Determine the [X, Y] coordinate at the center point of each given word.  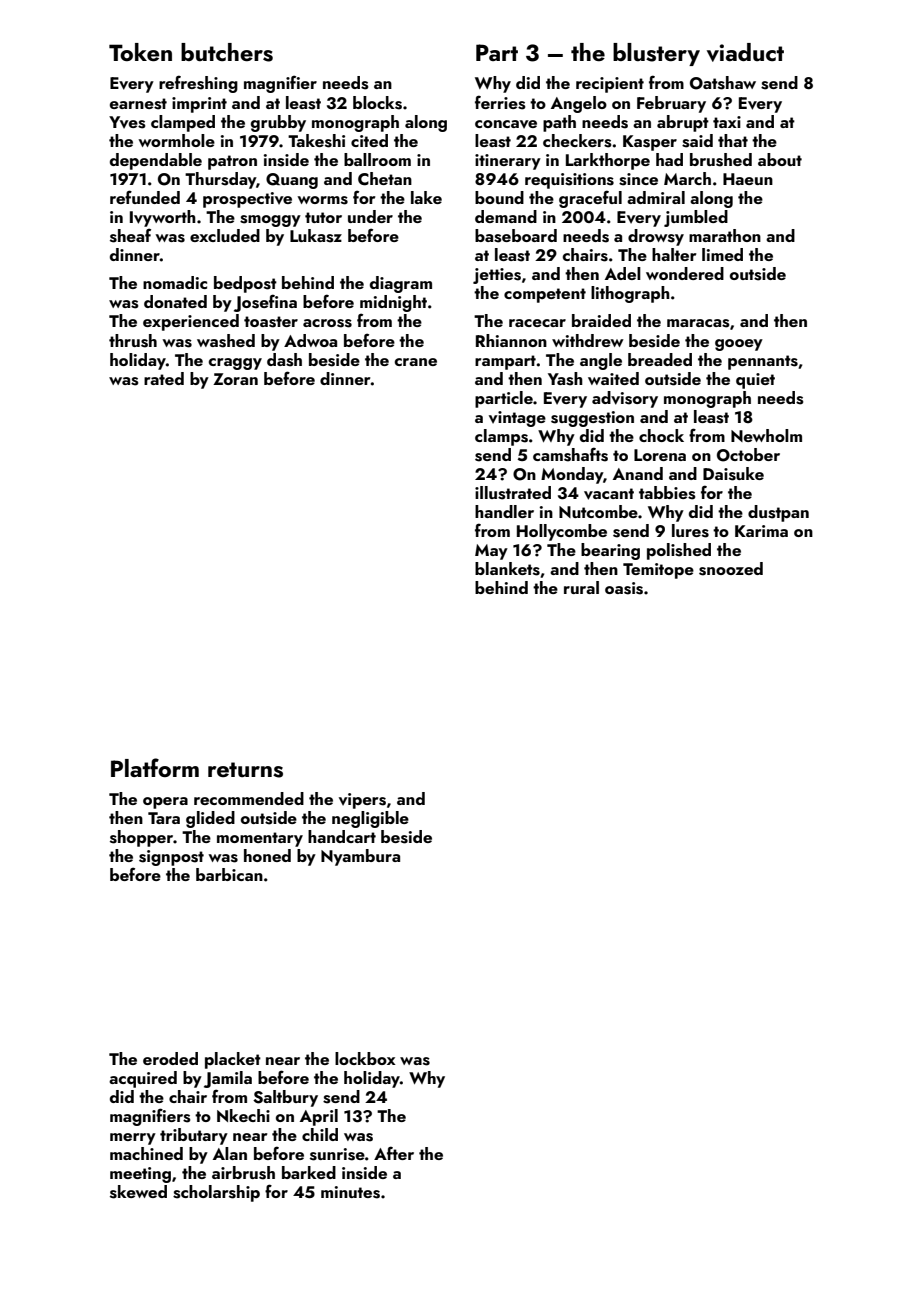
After [394, 1153]
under [370, 216]
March [687, 178]
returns [245, 770]
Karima [761, 531]
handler [504, 511]
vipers [362, 801]
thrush [133, 341]
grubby [278, 123]
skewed [138, 1192]
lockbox [365, 1058]
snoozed [731, 569]
